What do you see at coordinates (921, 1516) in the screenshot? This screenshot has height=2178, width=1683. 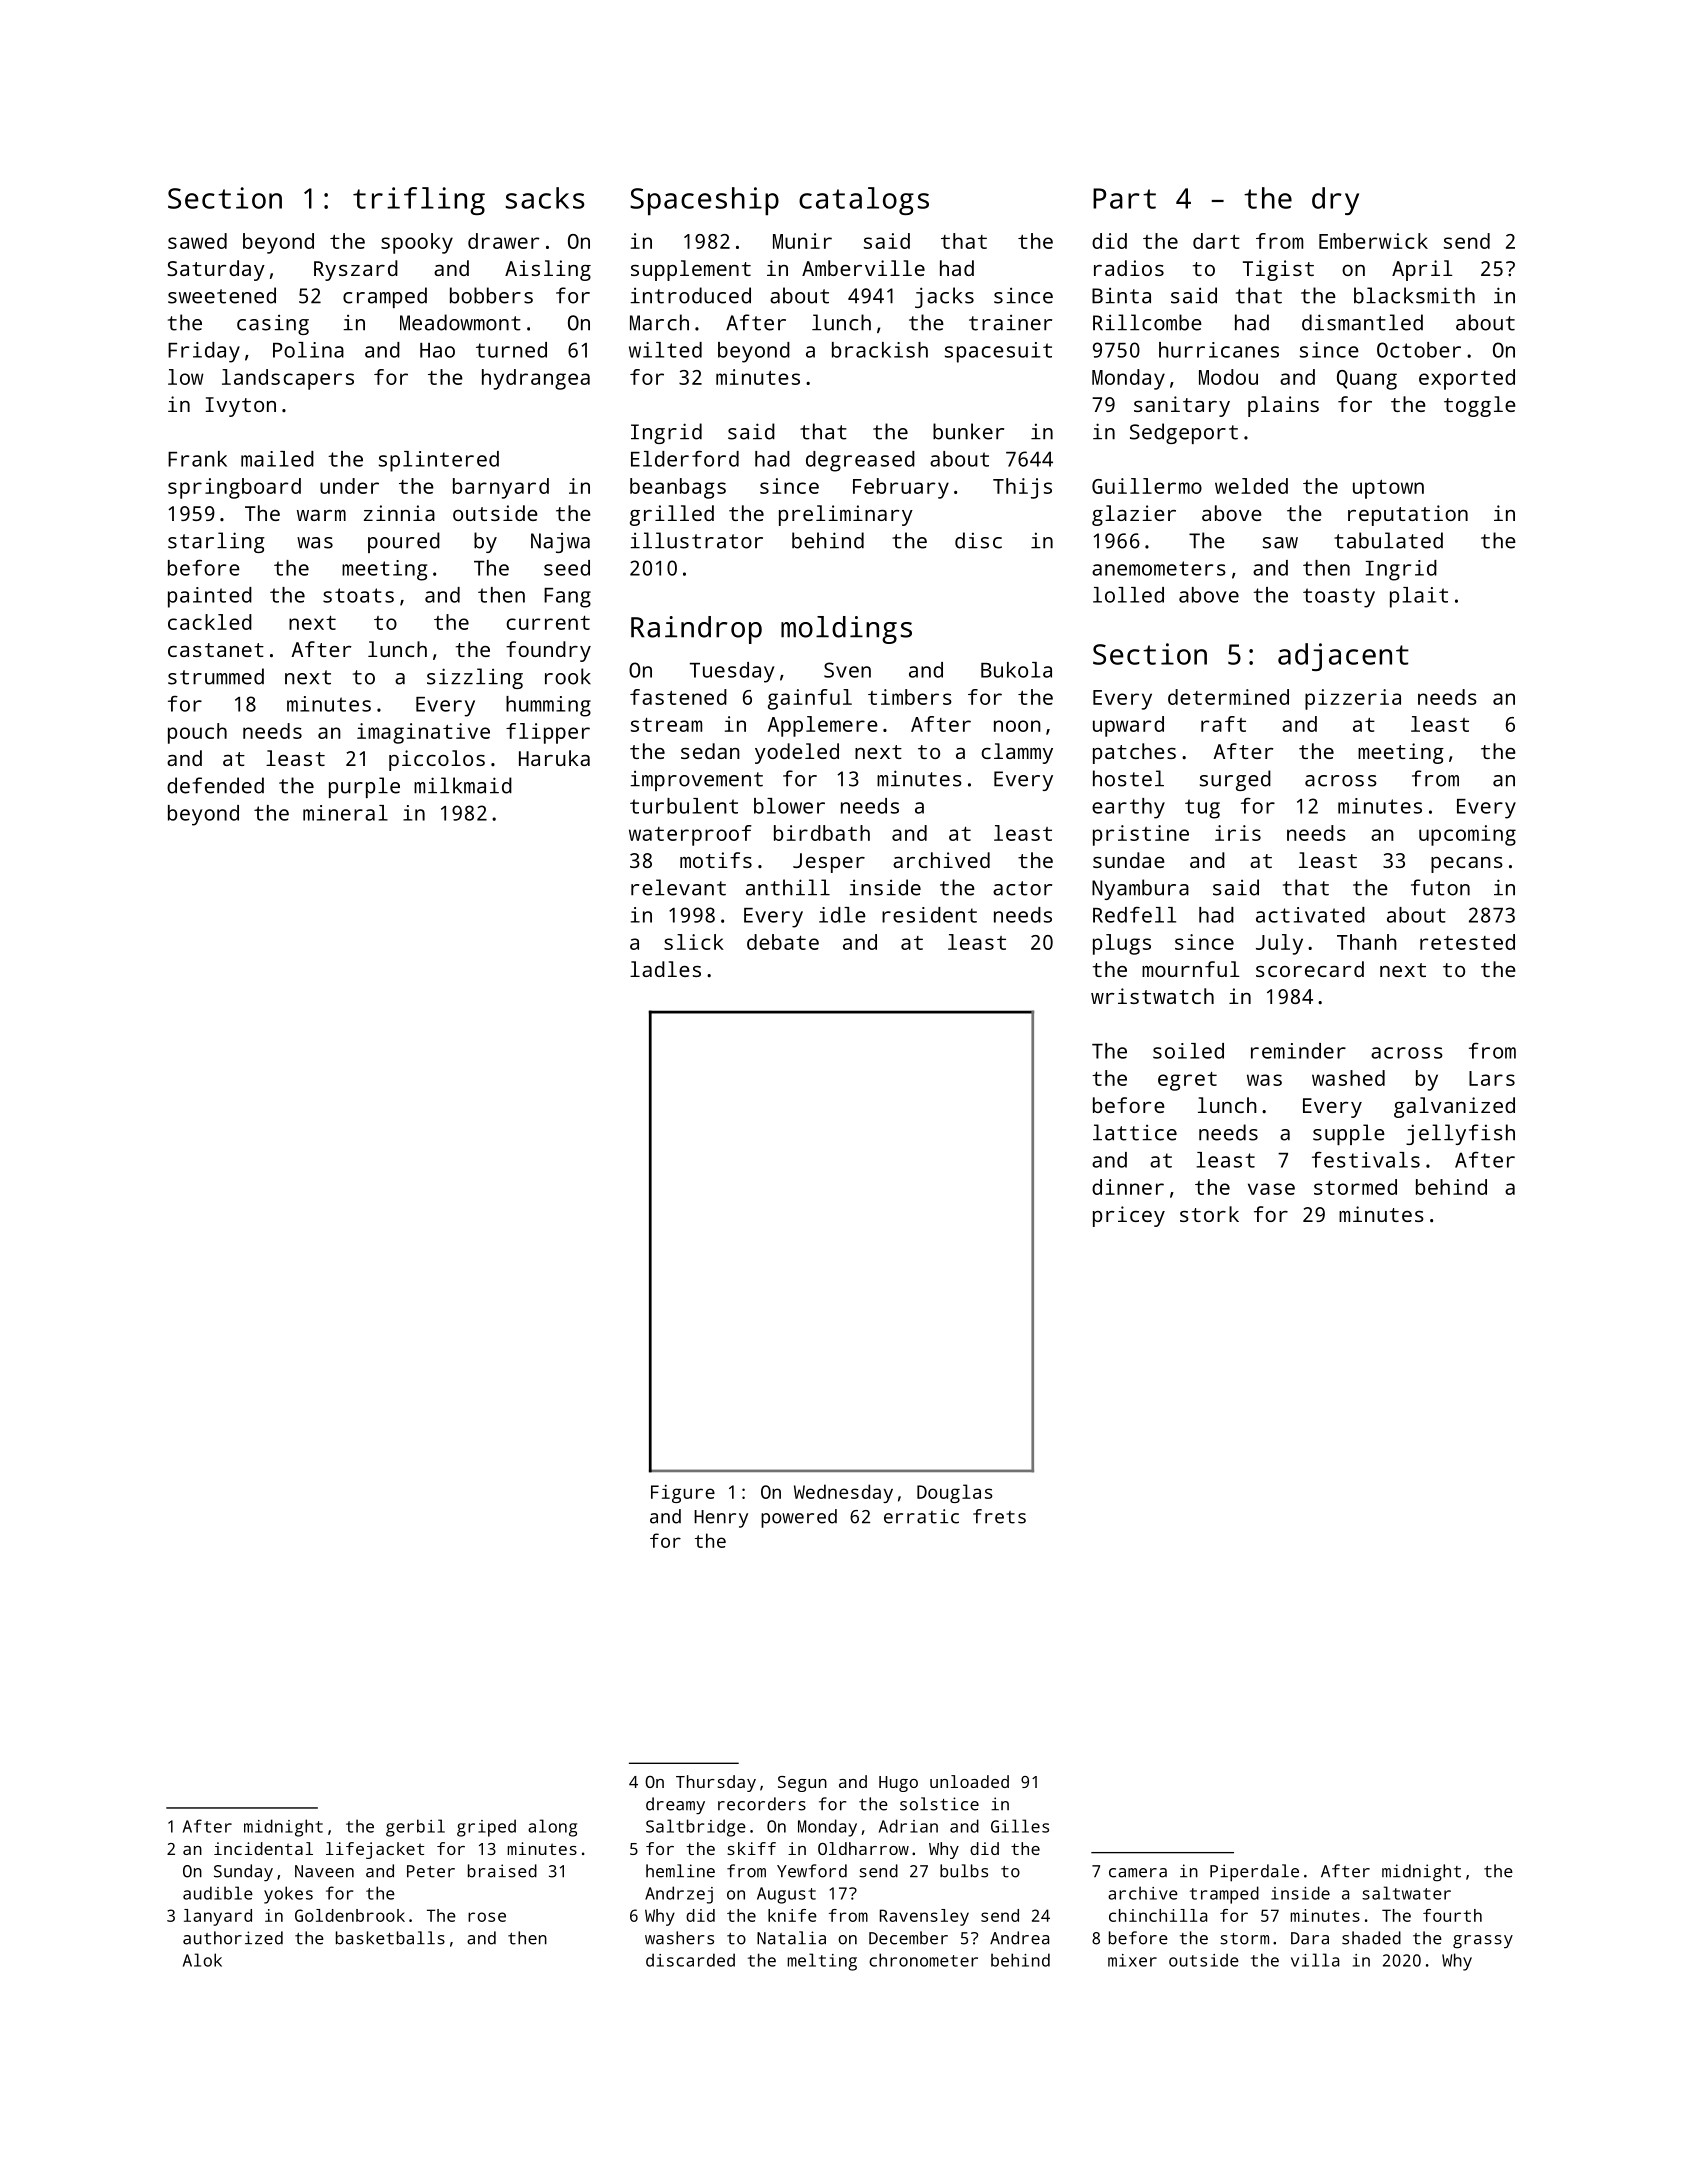 I see `erratic` at bounding box center [921, 1516].
